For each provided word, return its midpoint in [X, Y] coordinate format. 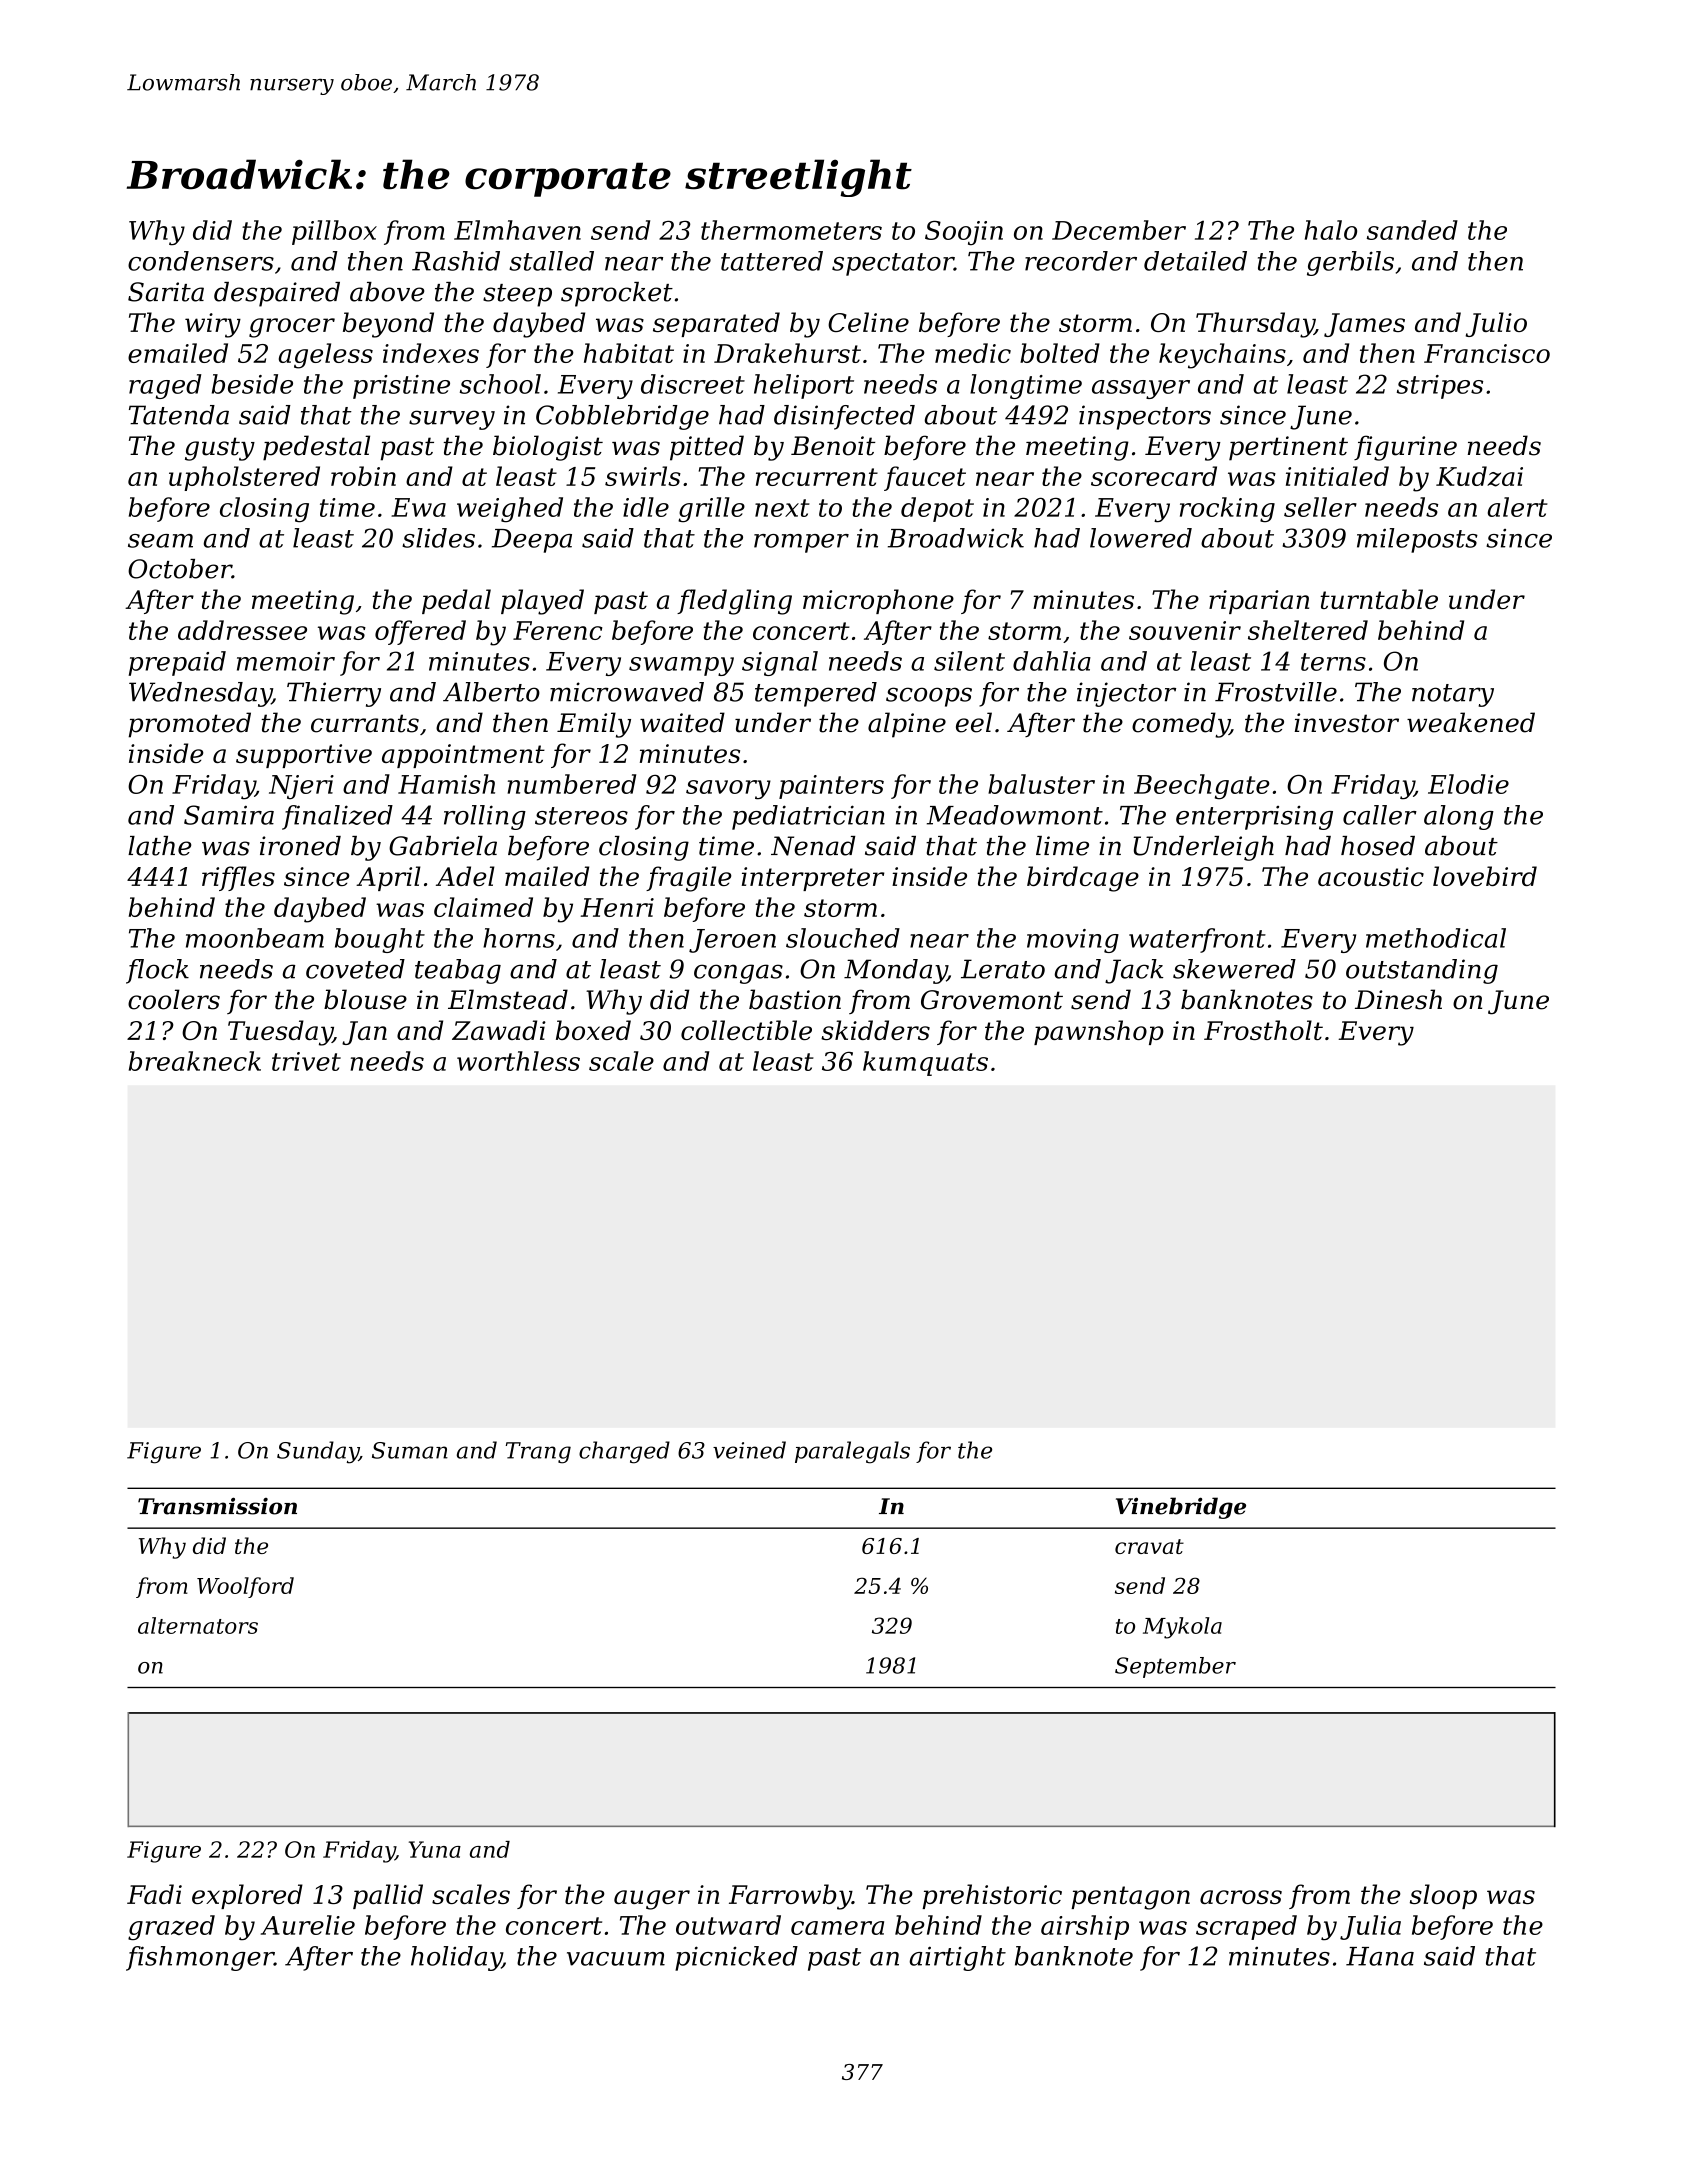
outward [728, 1925]
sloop [1443, 1896]
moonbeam [255, 938]
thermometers [791, 230]
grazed [171, 1928]
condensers [201, 261]
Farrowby [790, 1897]
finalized [337, 817]
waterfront [1197, 940]
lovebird [1485, 876]
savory [728, 790]
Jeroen [732, 941]
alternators [198, 1625]
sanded [1412, 230]
